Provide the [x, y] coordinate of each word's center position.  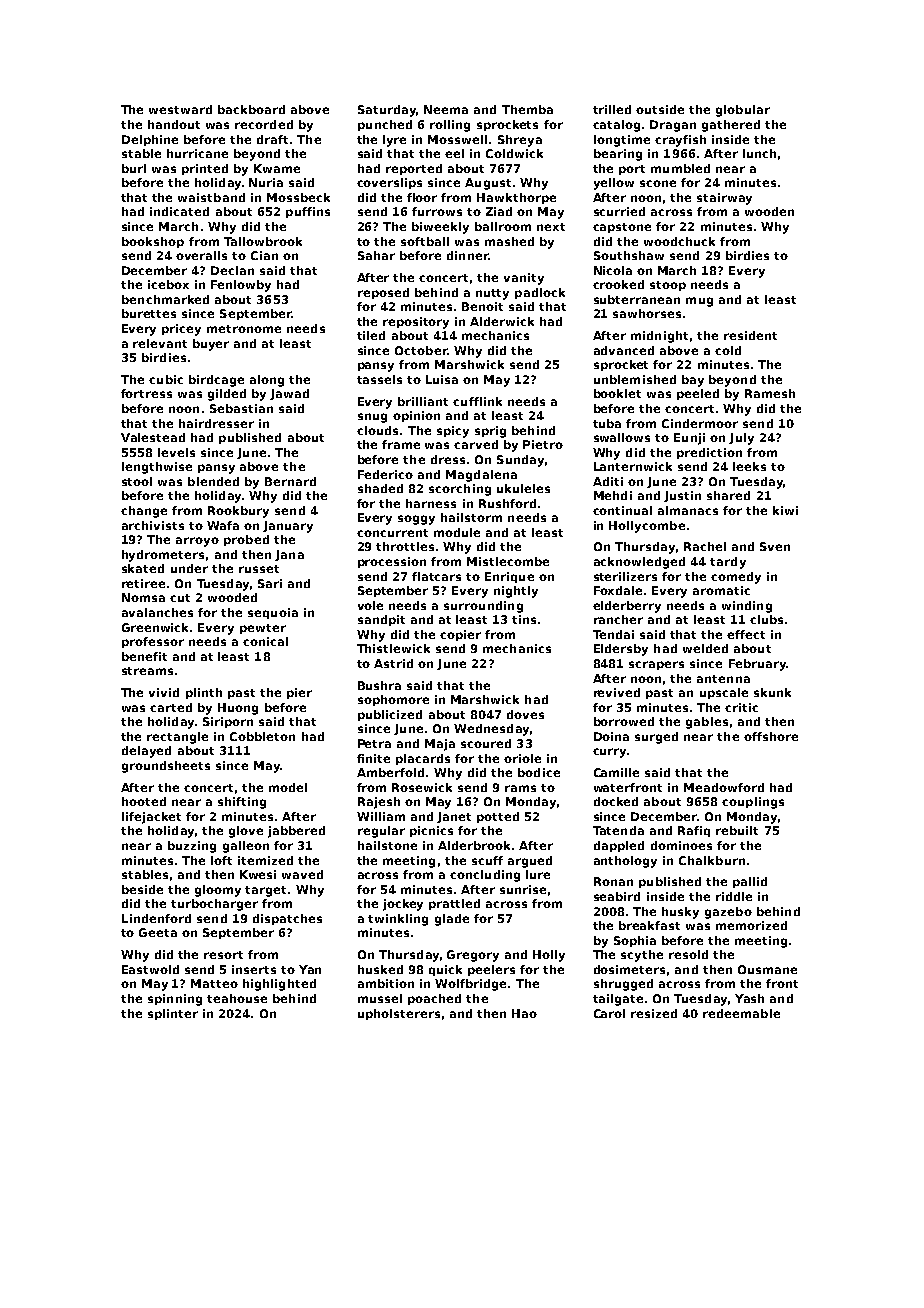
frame [401, 444]
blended [213, 481]
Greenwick [156, 627]
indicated [179, 211]
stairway [724, 199]
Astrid [393, 663]
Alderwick [502, 321]
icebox [168, 284]
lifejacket [151, 818]
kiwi [785, 510]
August [488, 184]
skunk [772, 692]
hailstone [387, 845]
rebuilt [737, 830]
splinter [173, 1014]
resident [750, 335]
